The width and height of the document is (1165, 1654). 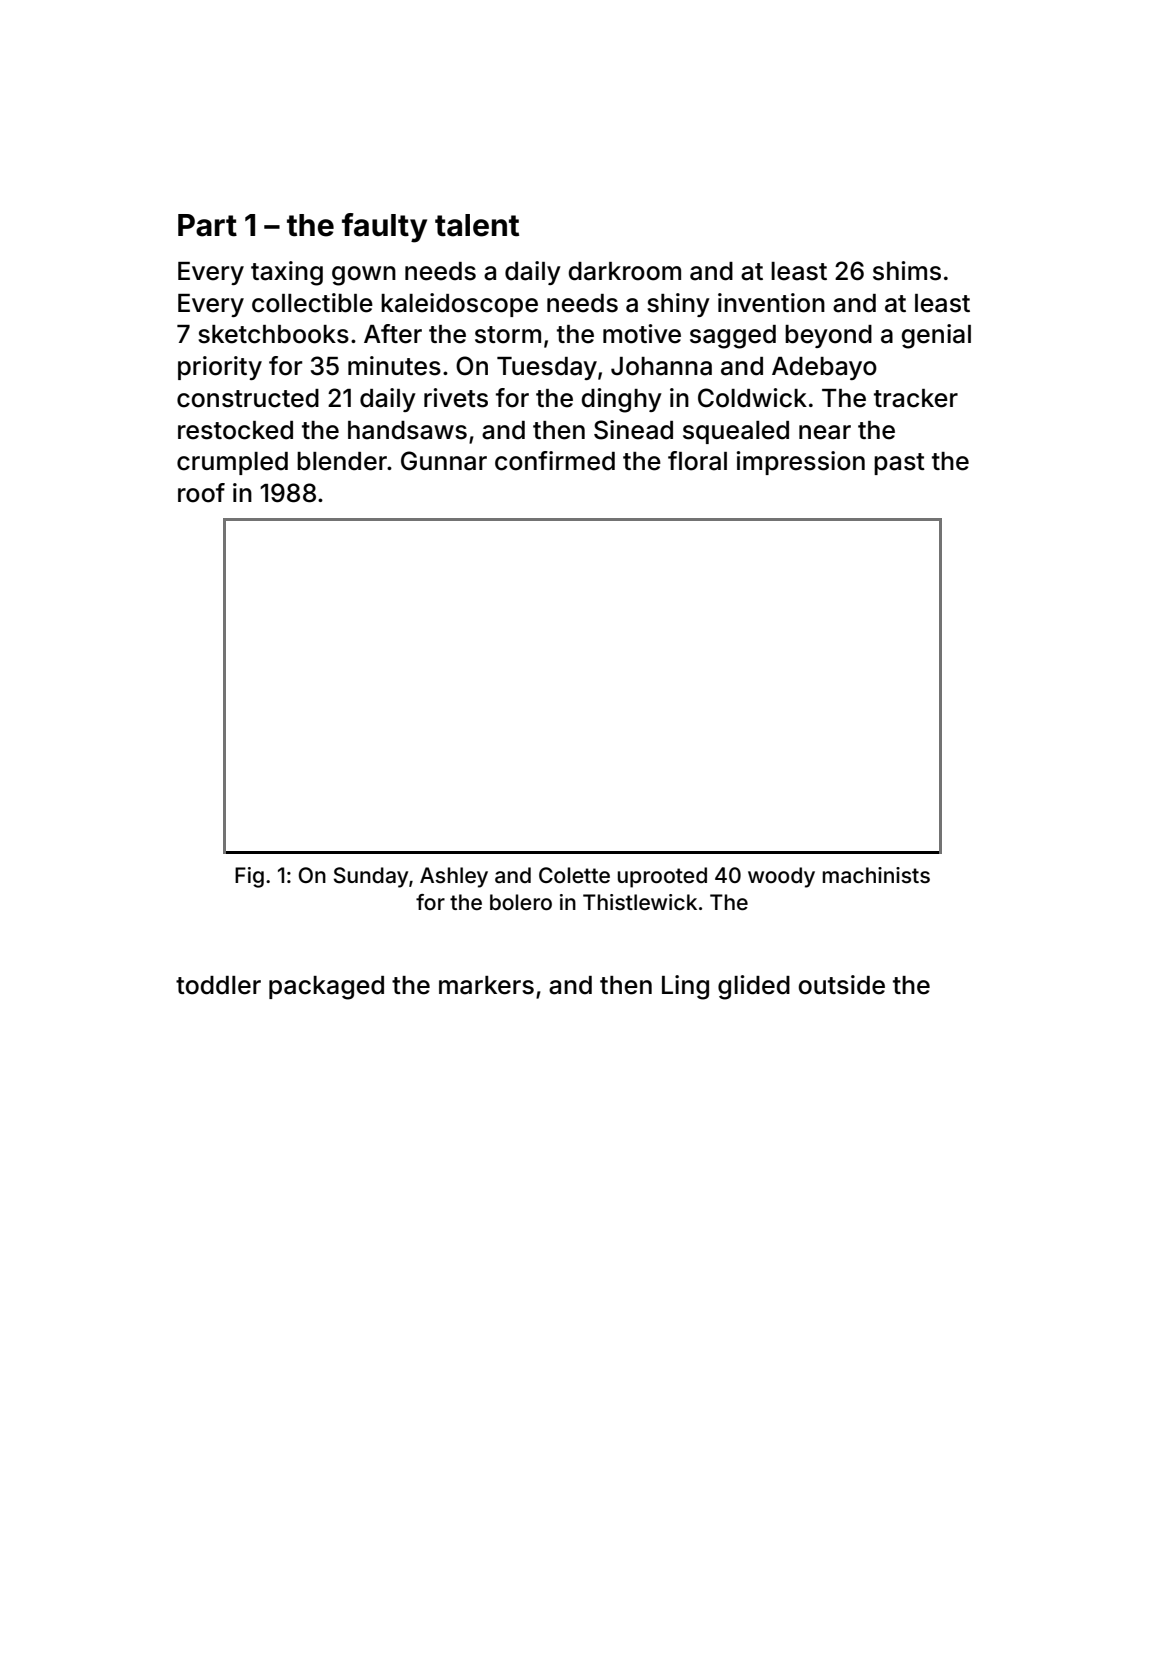 What do you see at coordinates (371, 877) in the document?
I see `Sunday` at bounding box center [371, 877].
